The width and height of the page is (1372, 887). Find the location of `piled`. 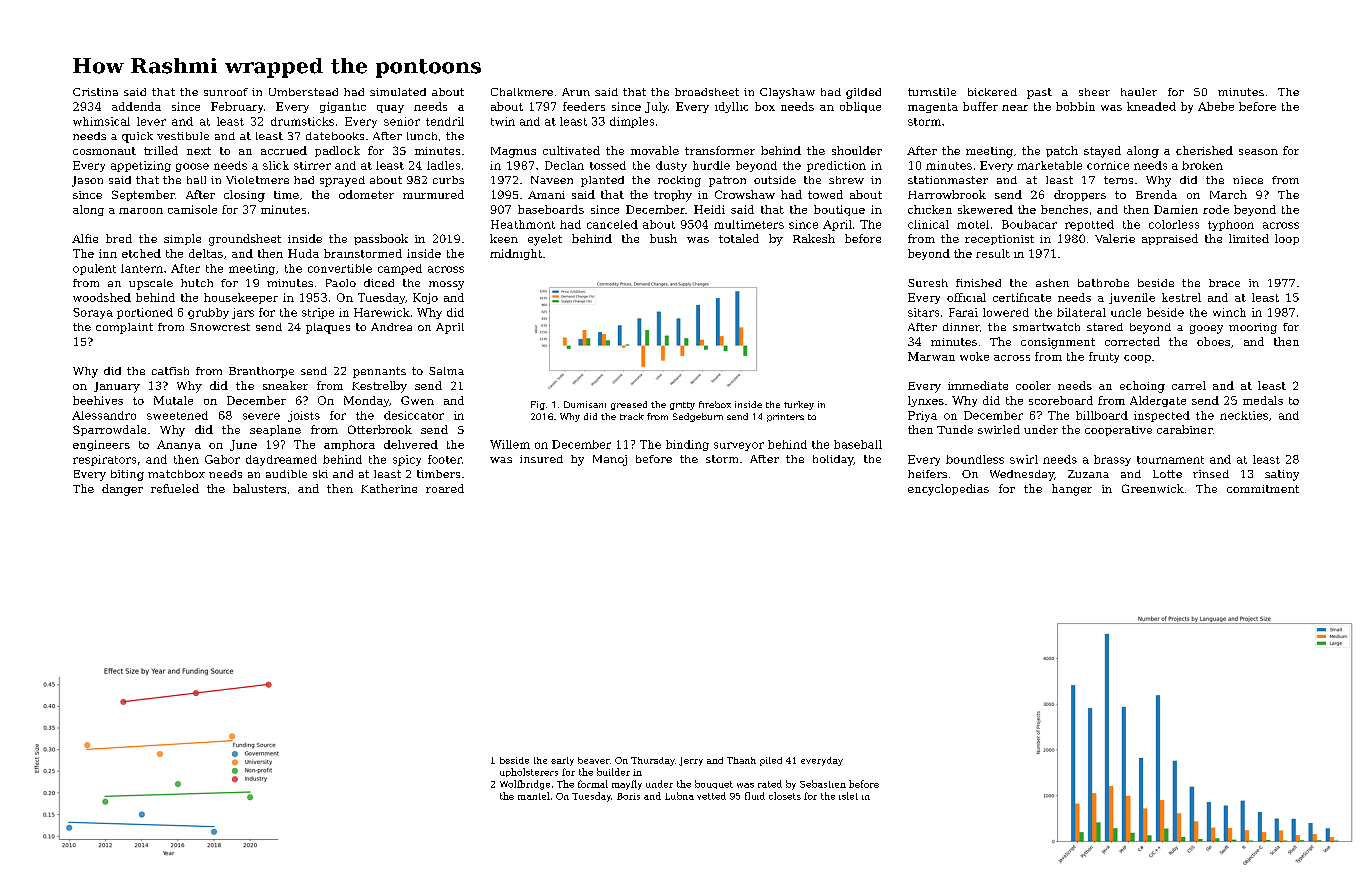

piled is located at coordinates (771, 761).
